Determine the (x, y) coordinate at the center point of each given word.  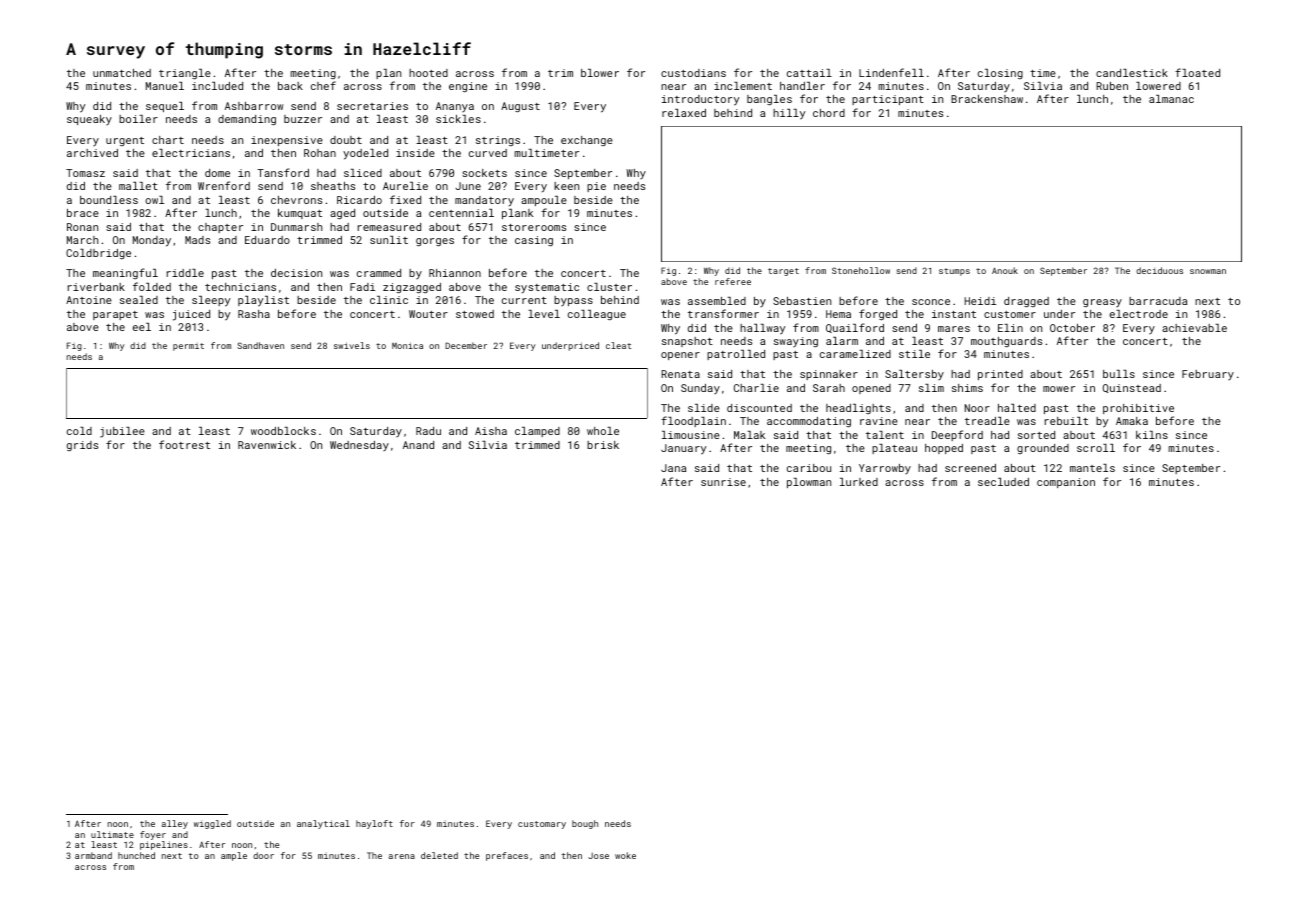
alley (174, 824)
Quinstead (1132, 388)
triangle (185, 74)
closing (1000, 74)
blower (600, 73)
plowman (809, 483)
